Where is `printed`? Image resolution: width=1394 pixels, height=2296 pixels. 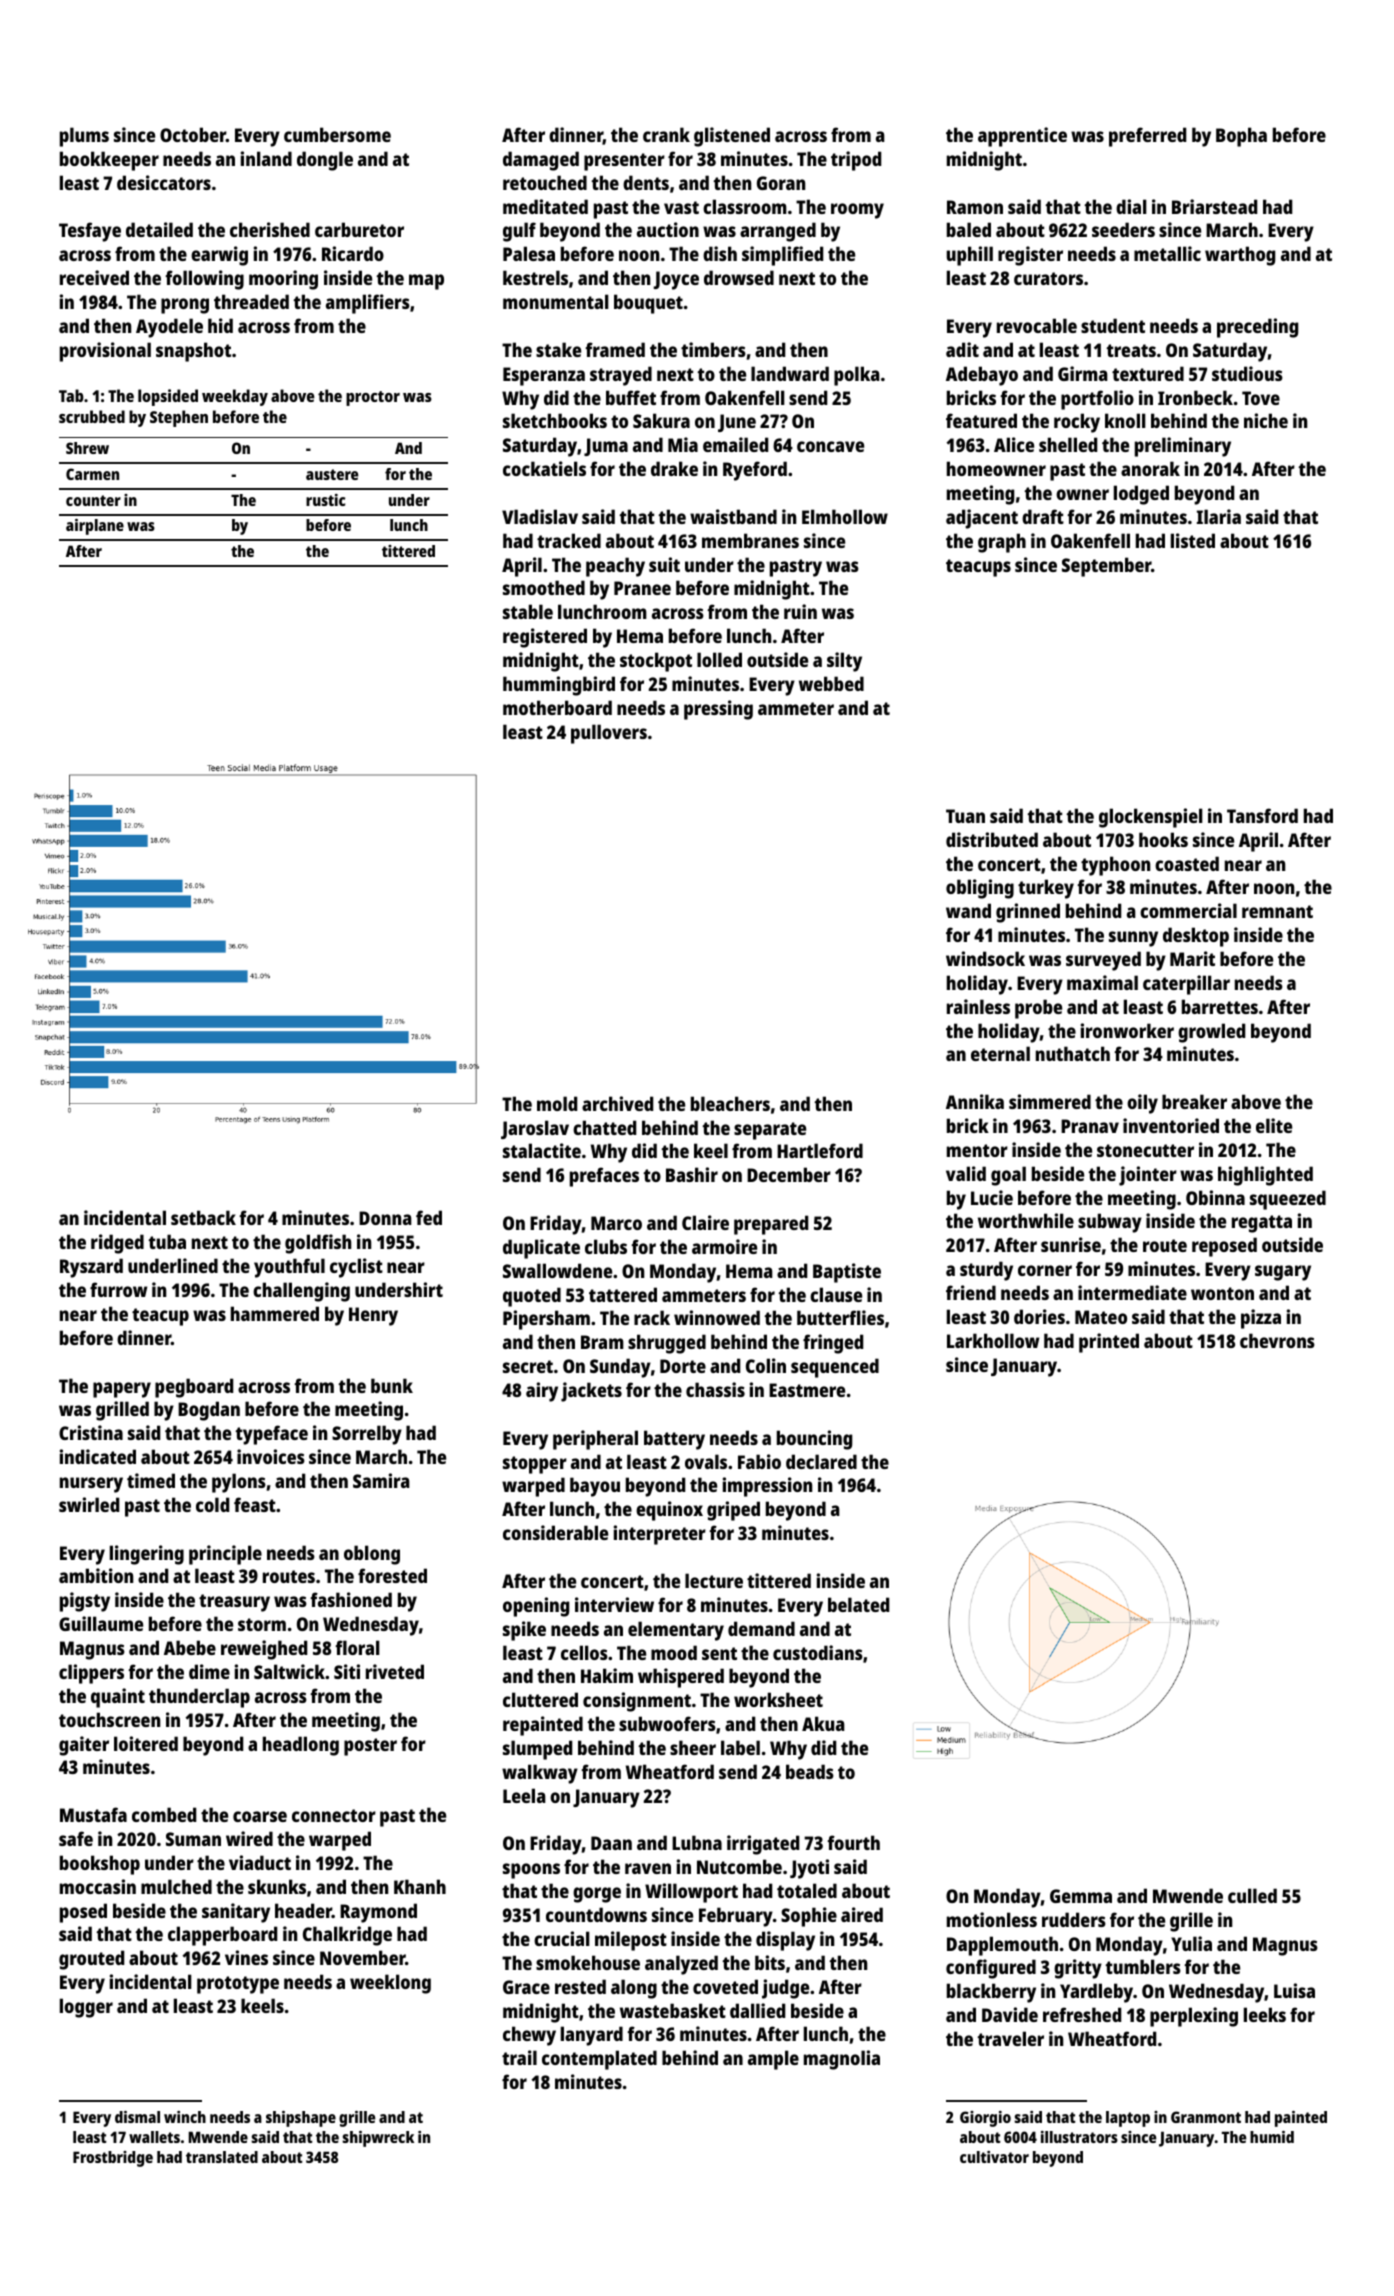 printed is located at coordinates (1109, 1343).
